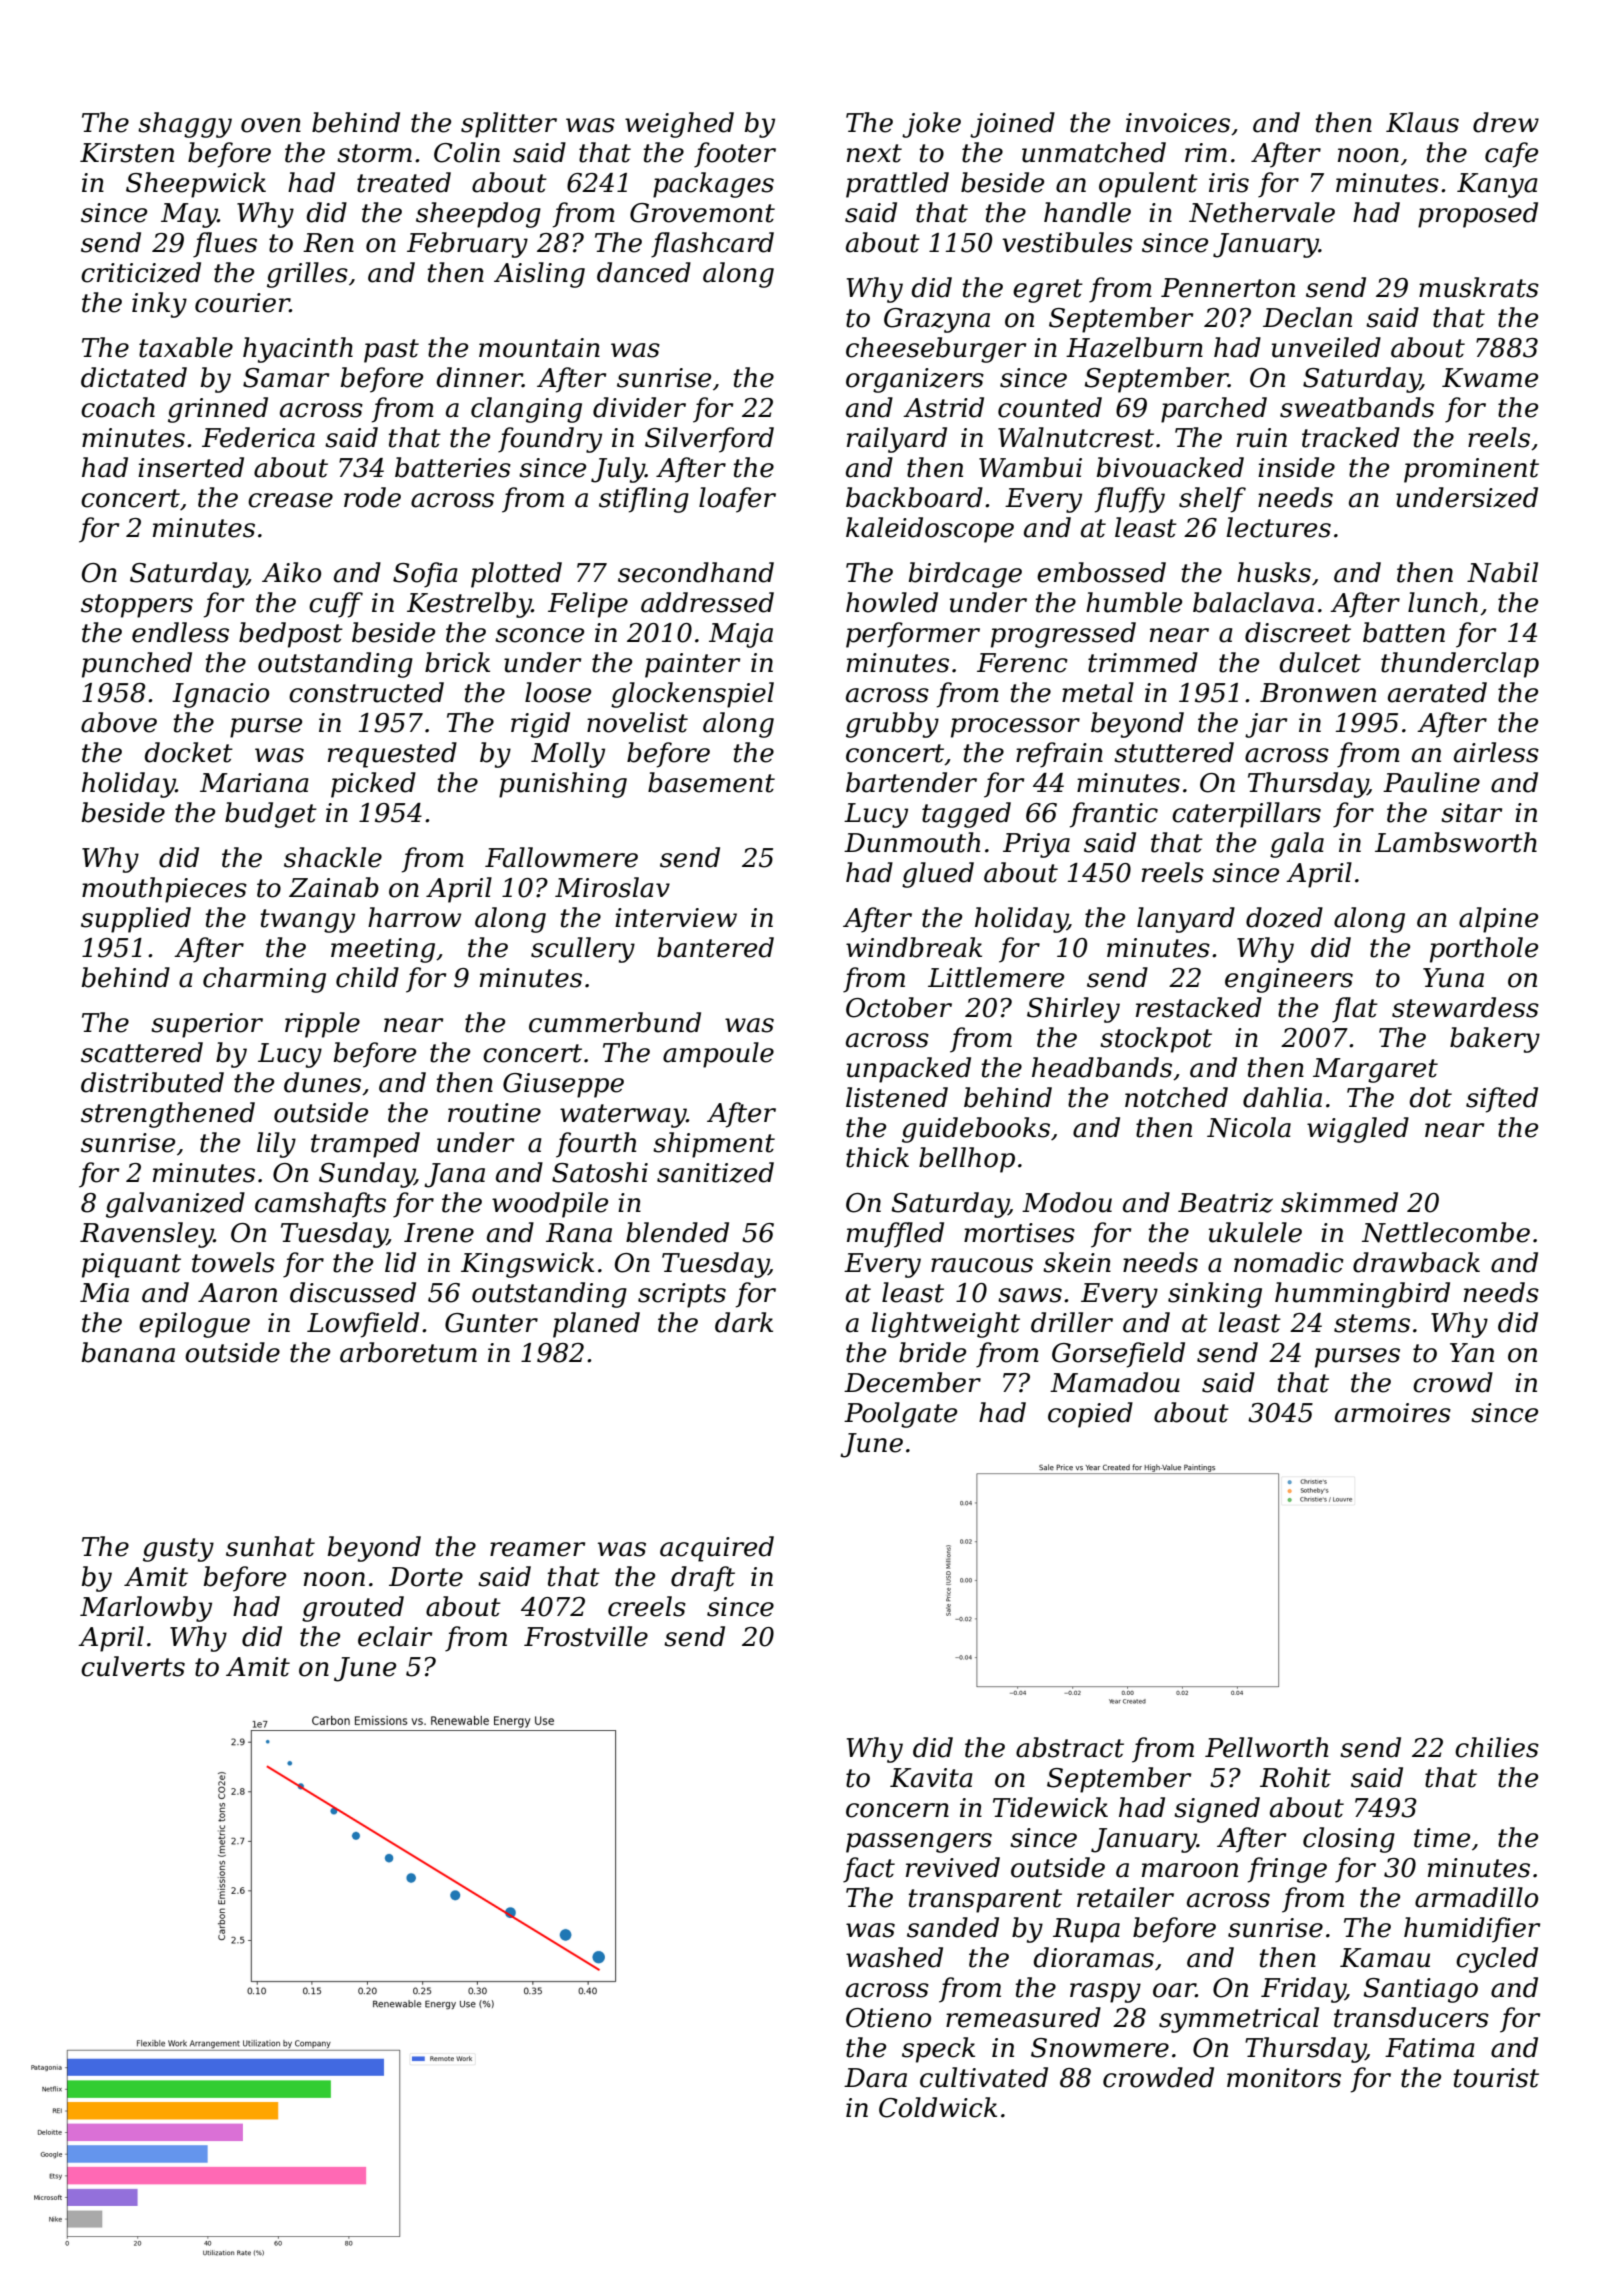 The image size is (1620, 2292). Describe the element at coordinates (682, 1295) in the screenshot. I see `scripts` at that location.
